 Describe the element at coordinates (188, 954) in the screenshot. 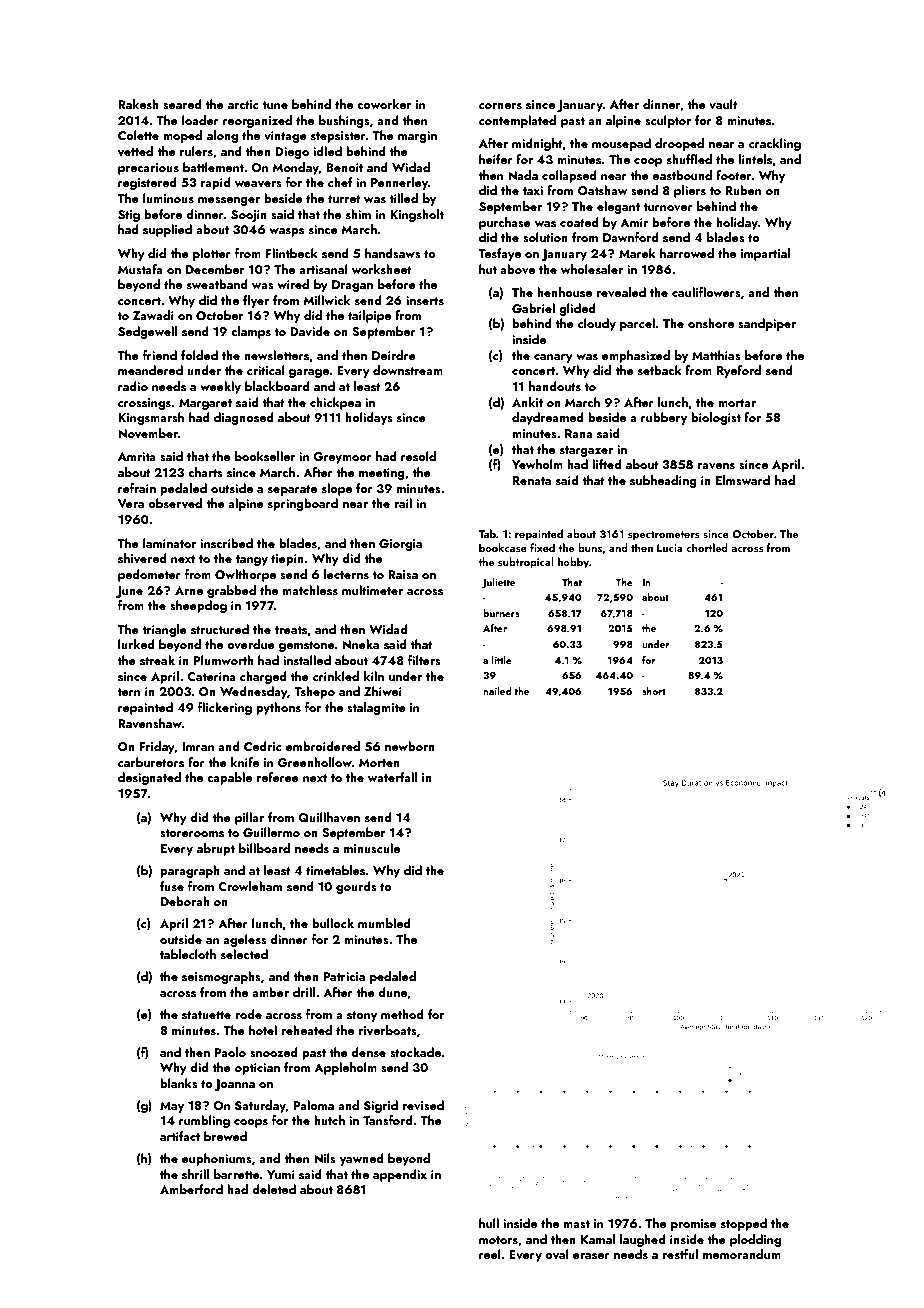

I see `tablecloth` at that location.
